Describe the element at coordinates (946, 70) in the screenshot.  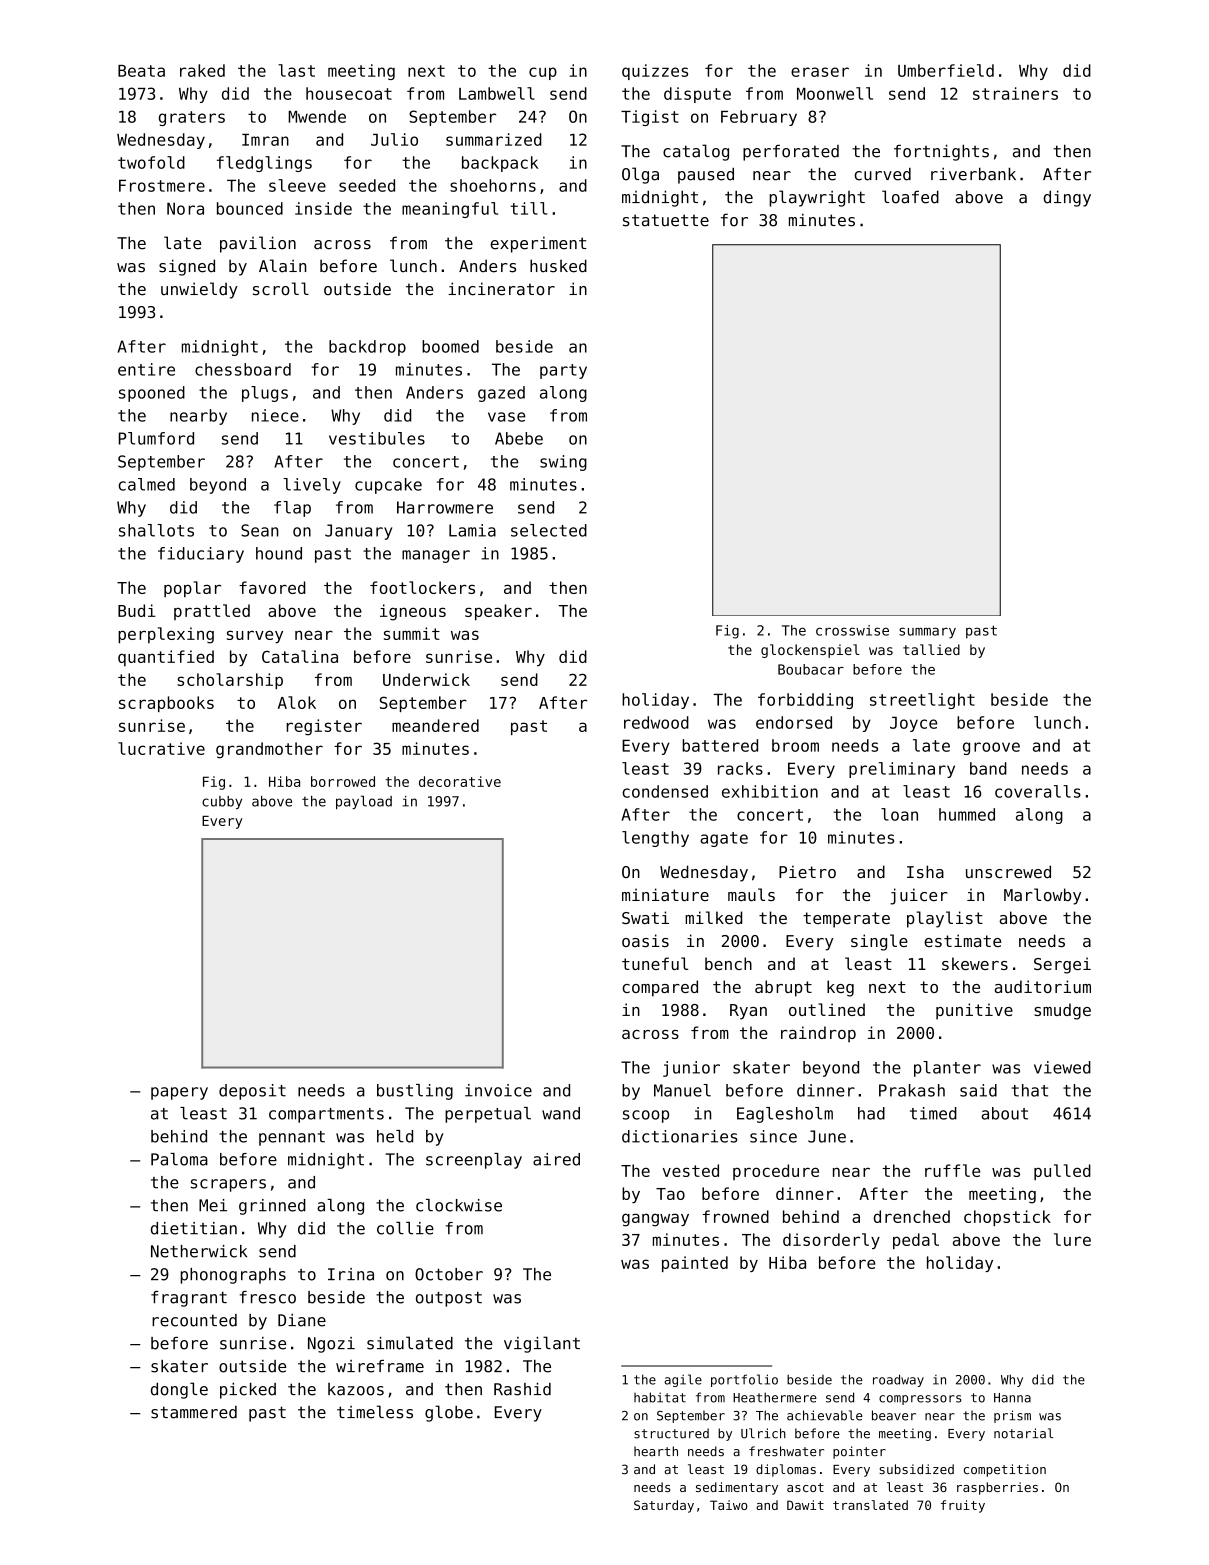
I see `Umberfield` at that location.
